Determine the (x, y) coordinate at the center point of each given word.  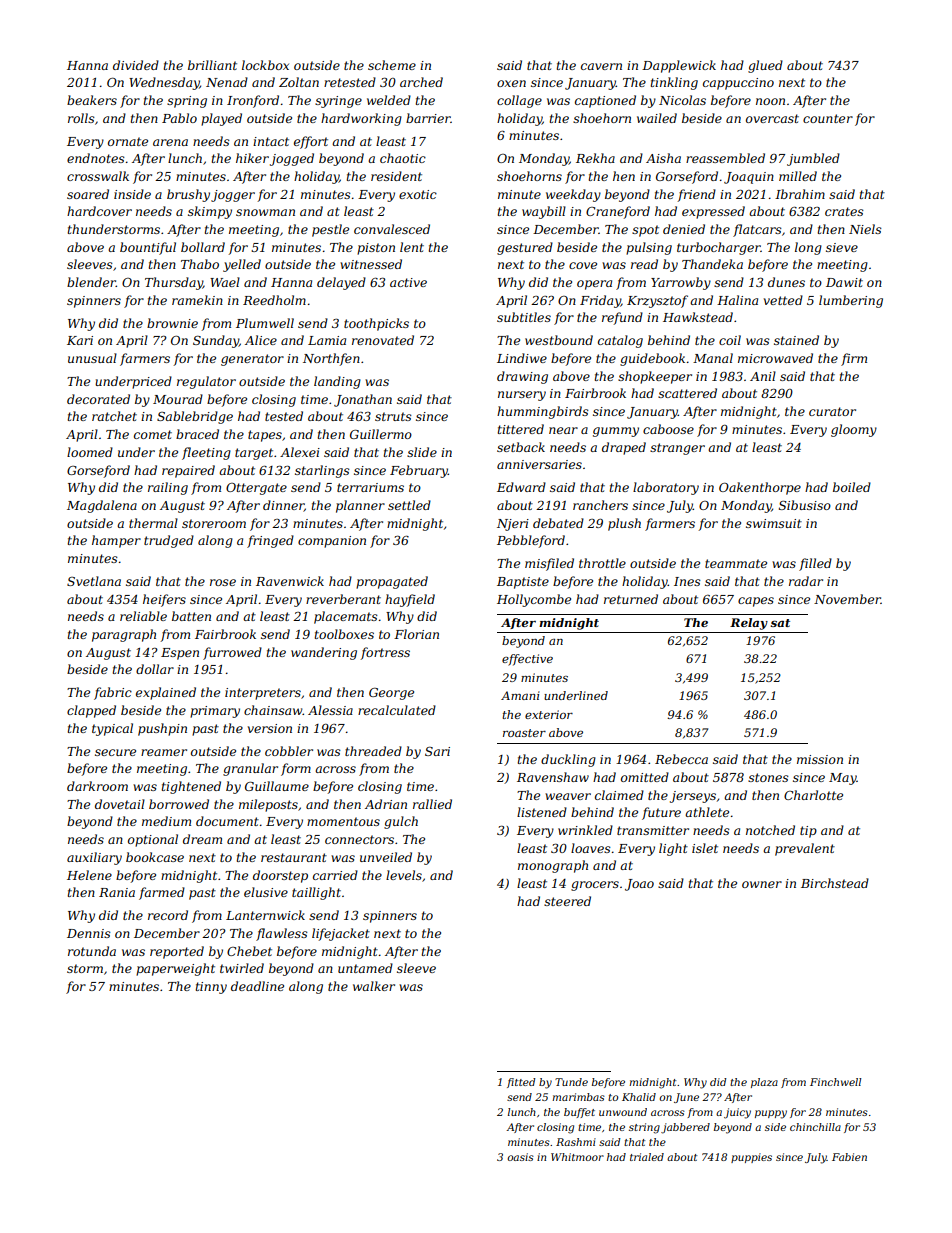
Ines (687, 581)
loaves (591, 848)
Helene (89, 875)
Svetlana (94, 581)
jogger (233, 196)
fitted (521, 1083)
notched (770, 830)
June (686, 1098)
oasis (520, 1157)
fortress (385, 653)
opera (594, 285)
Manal (713, 358)
